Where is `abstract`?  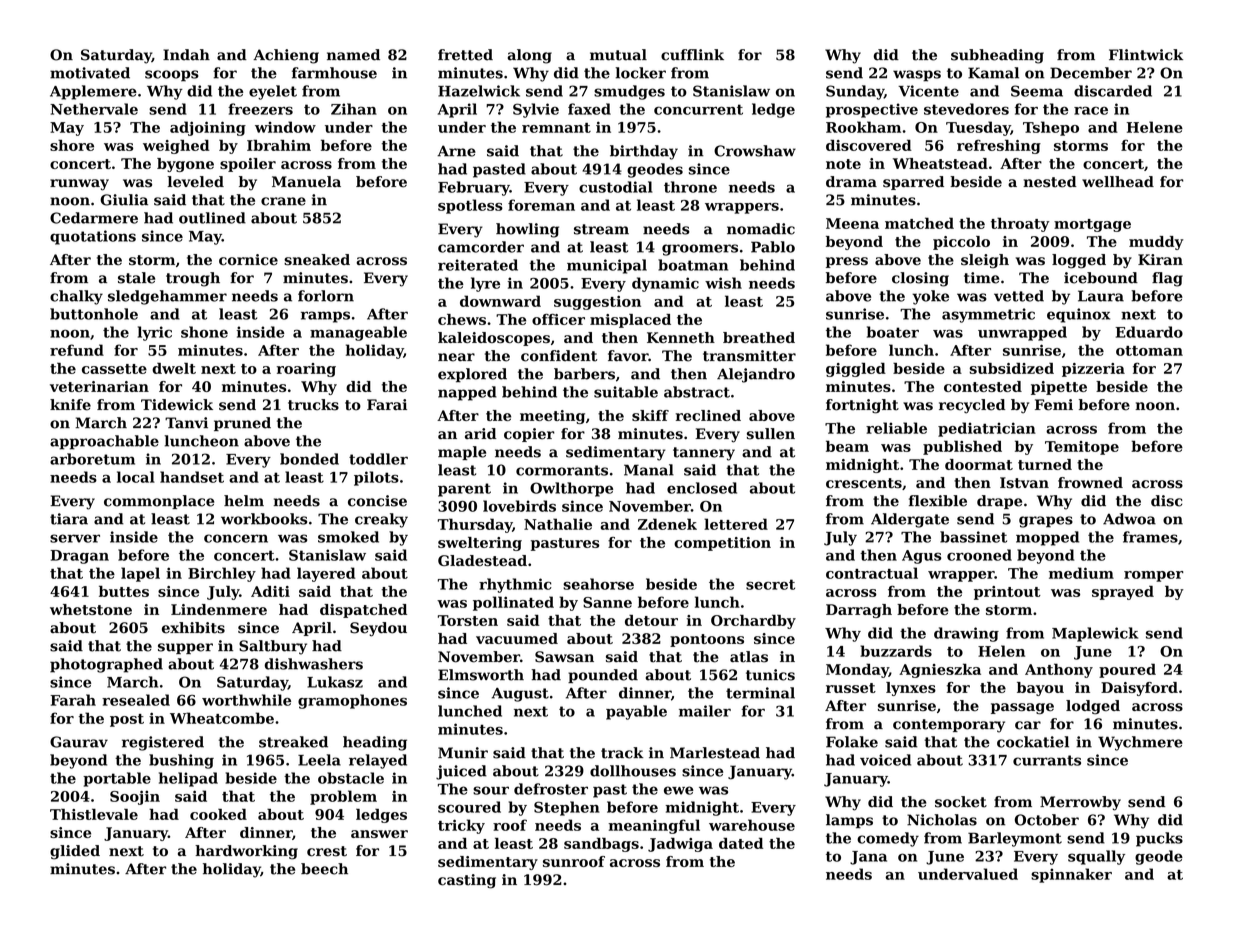
abstract is located at coordinates (697, 392).
